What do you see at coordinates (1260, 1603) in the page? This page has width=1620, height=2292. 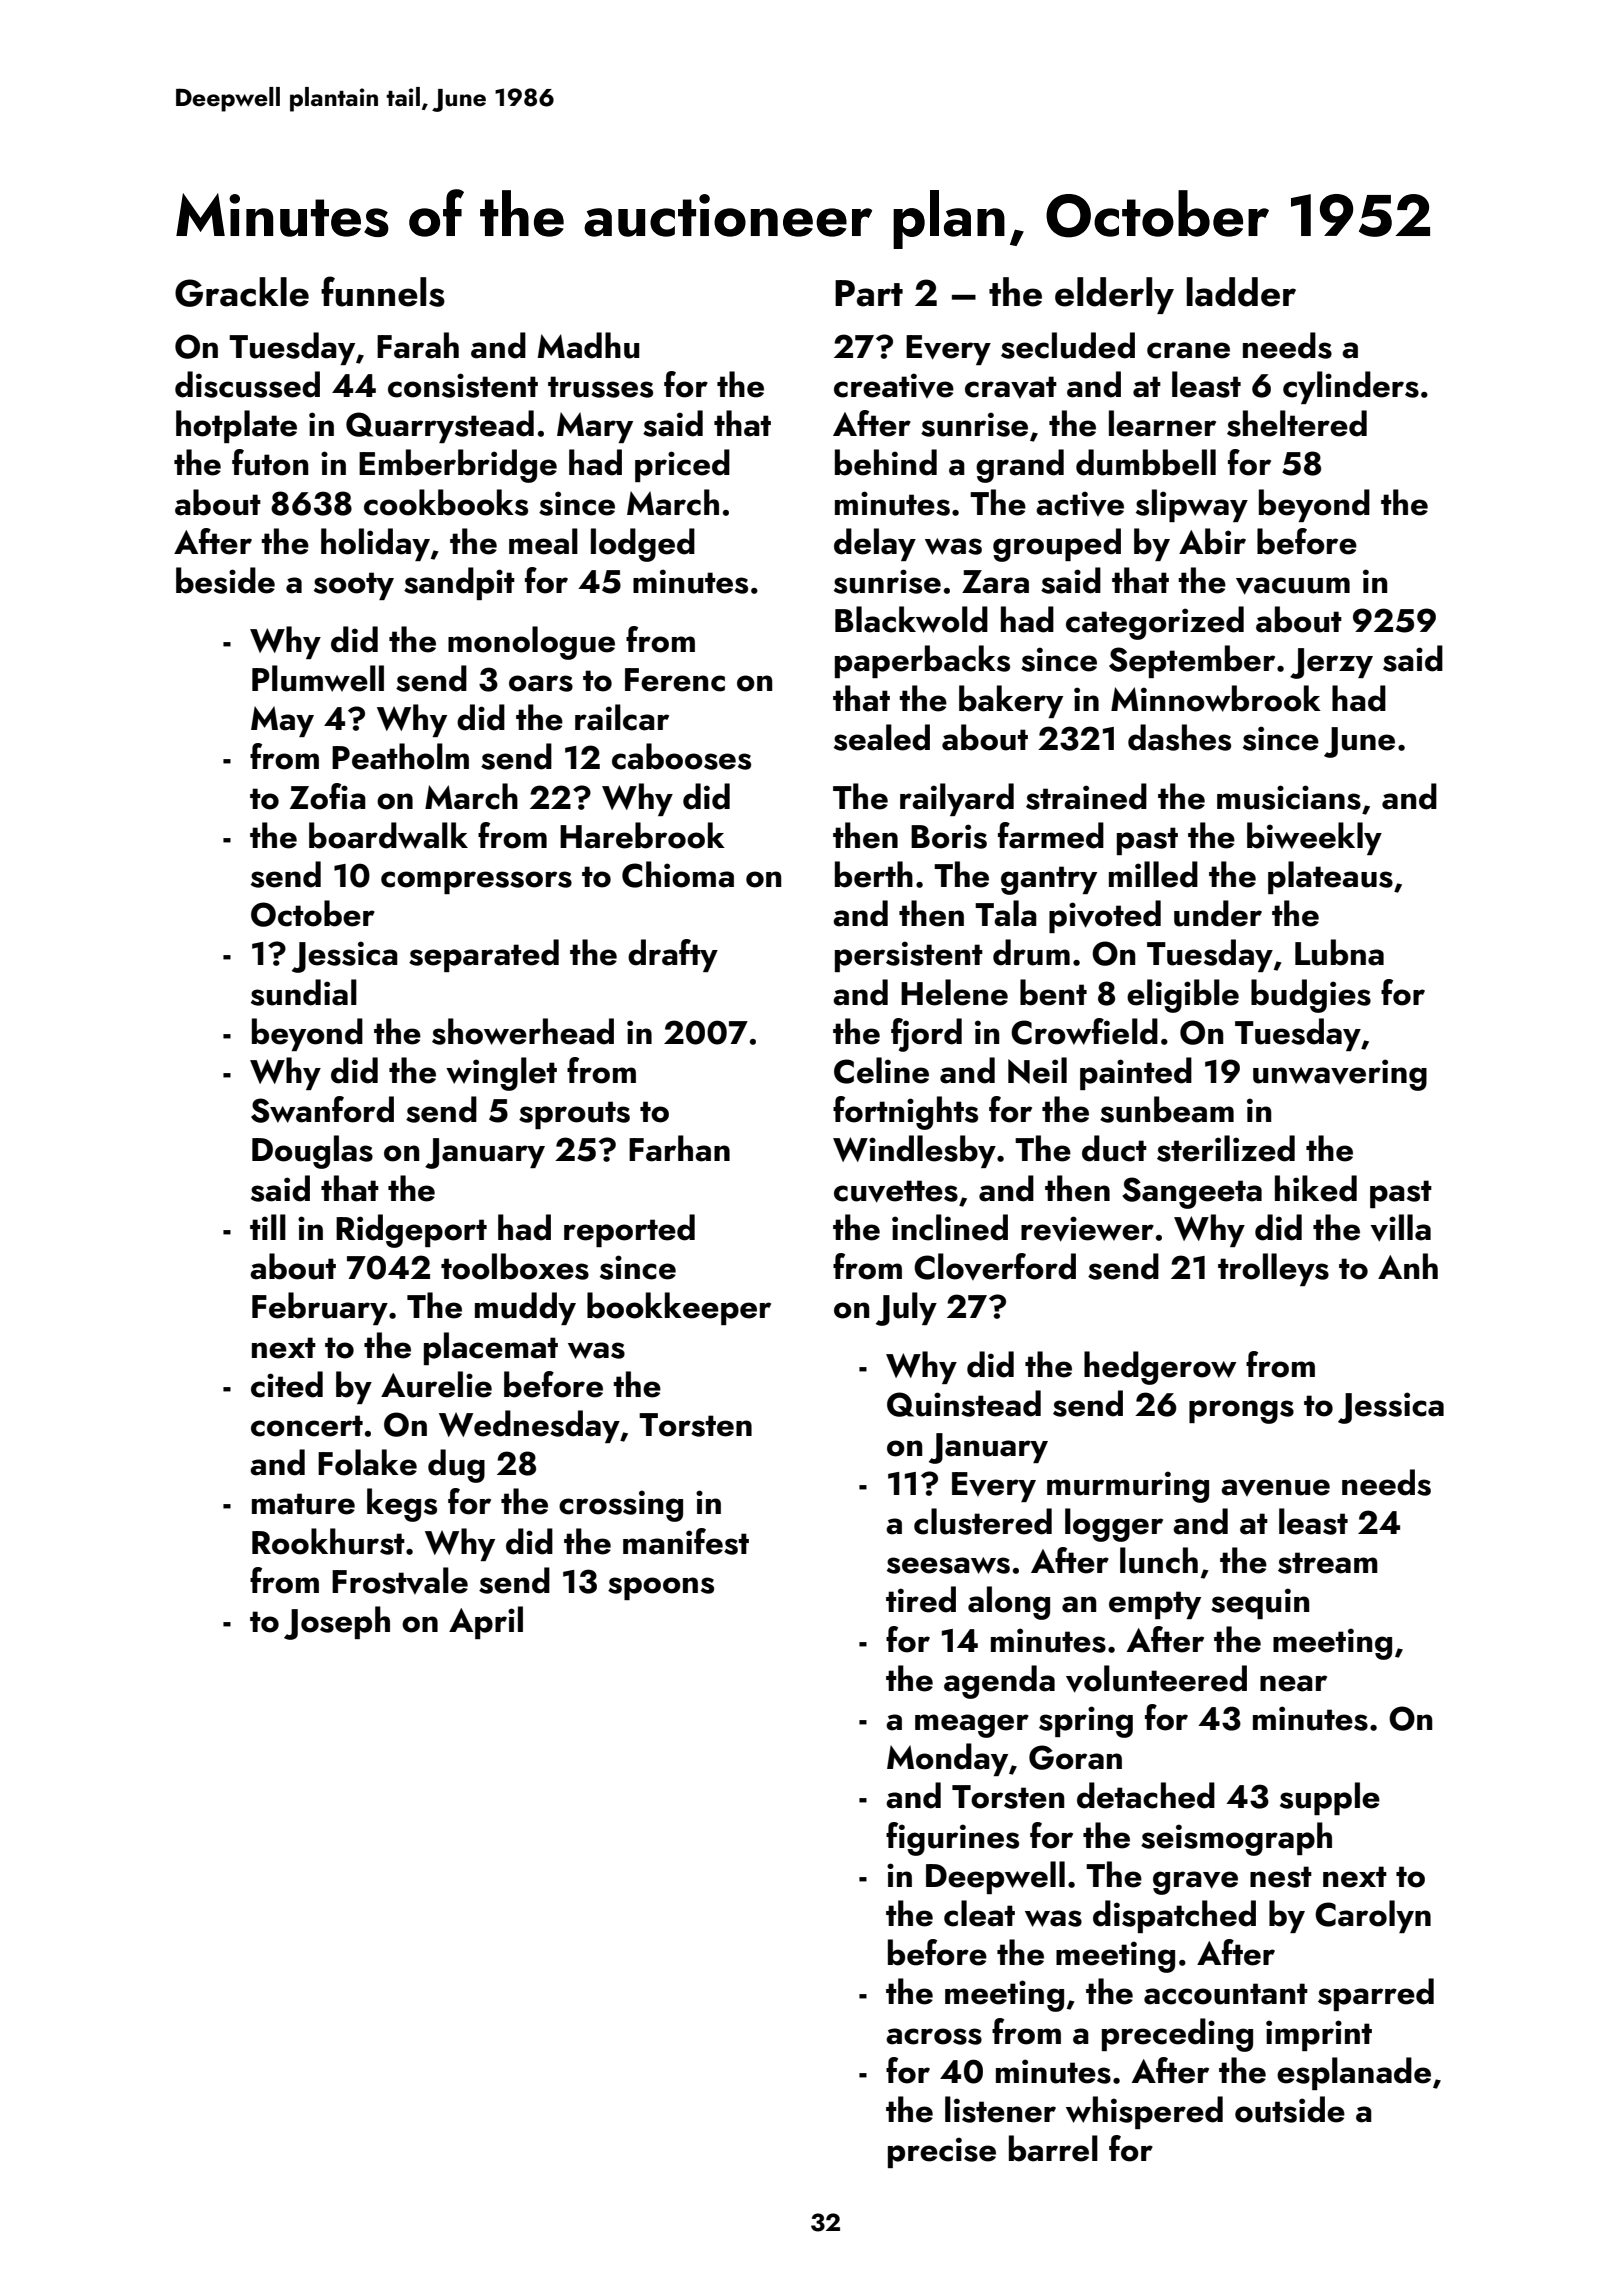 I see `sequin` at bounding box center [1260, 1603].
